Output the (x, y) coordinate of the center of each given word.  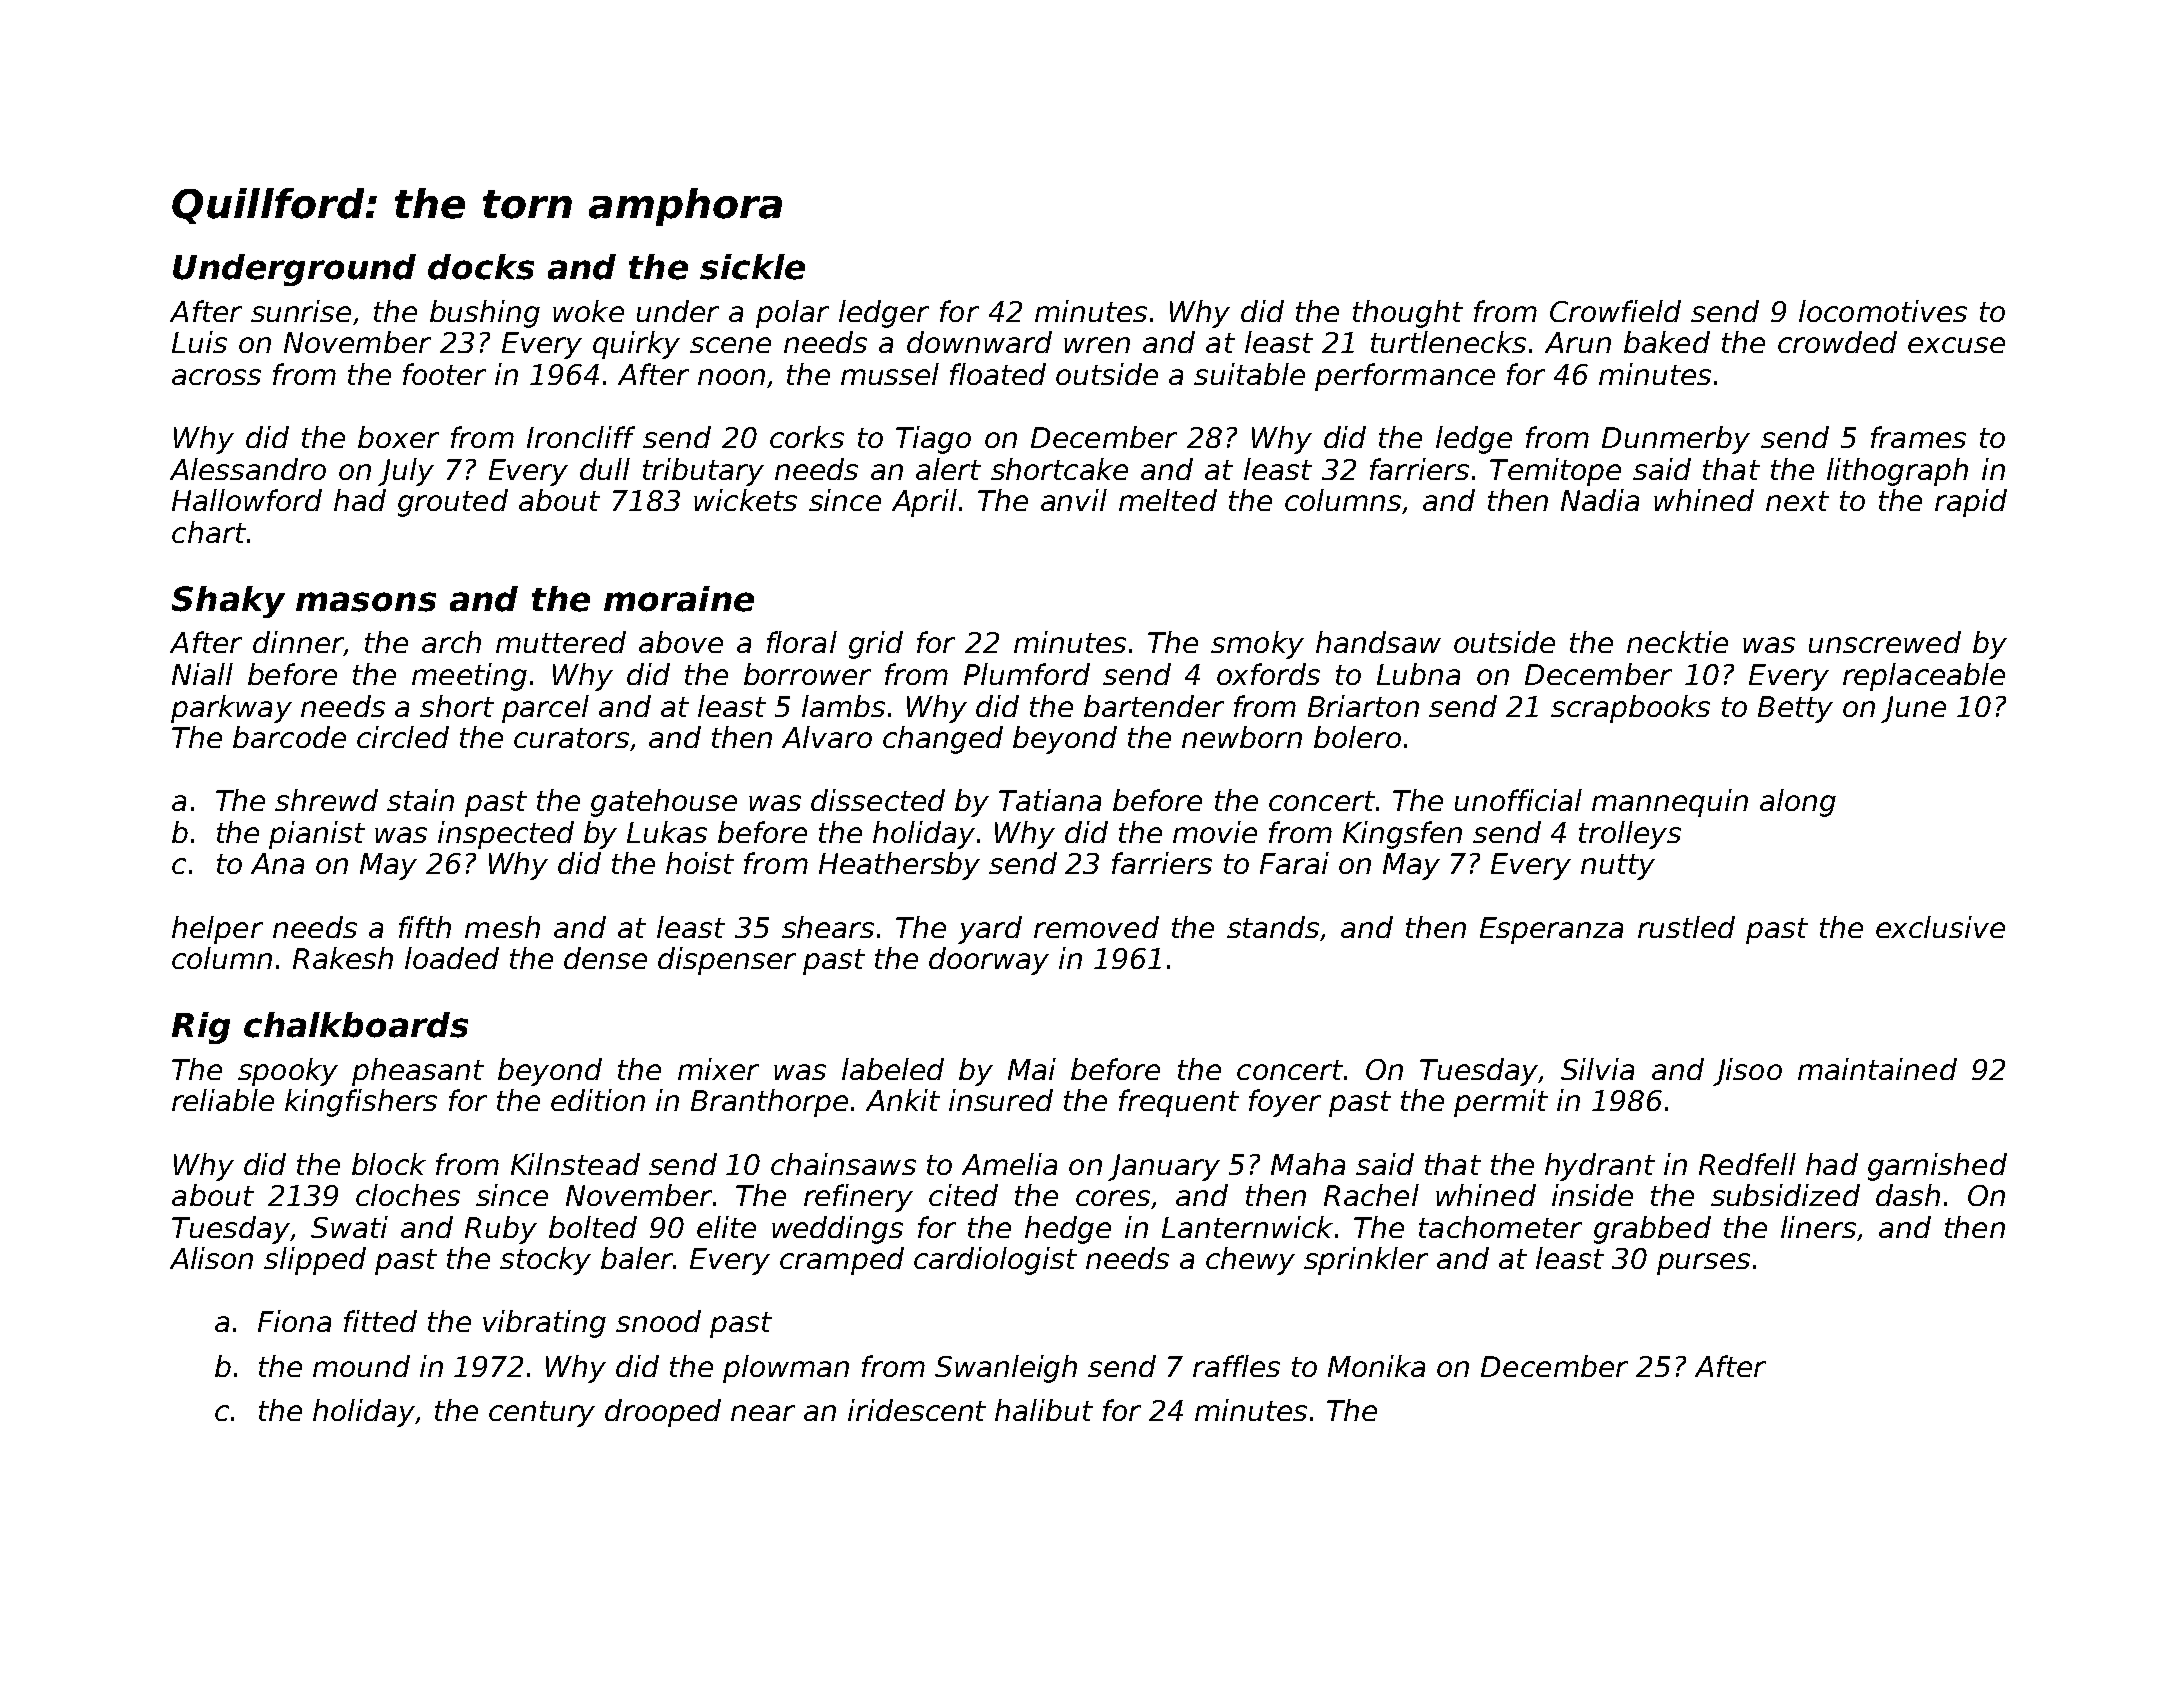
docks (481, 267)
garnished (1937, 1167)
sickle (752, 267)
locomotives (1883, 311)
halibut (1044, 1410)
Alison (211, 1258)
